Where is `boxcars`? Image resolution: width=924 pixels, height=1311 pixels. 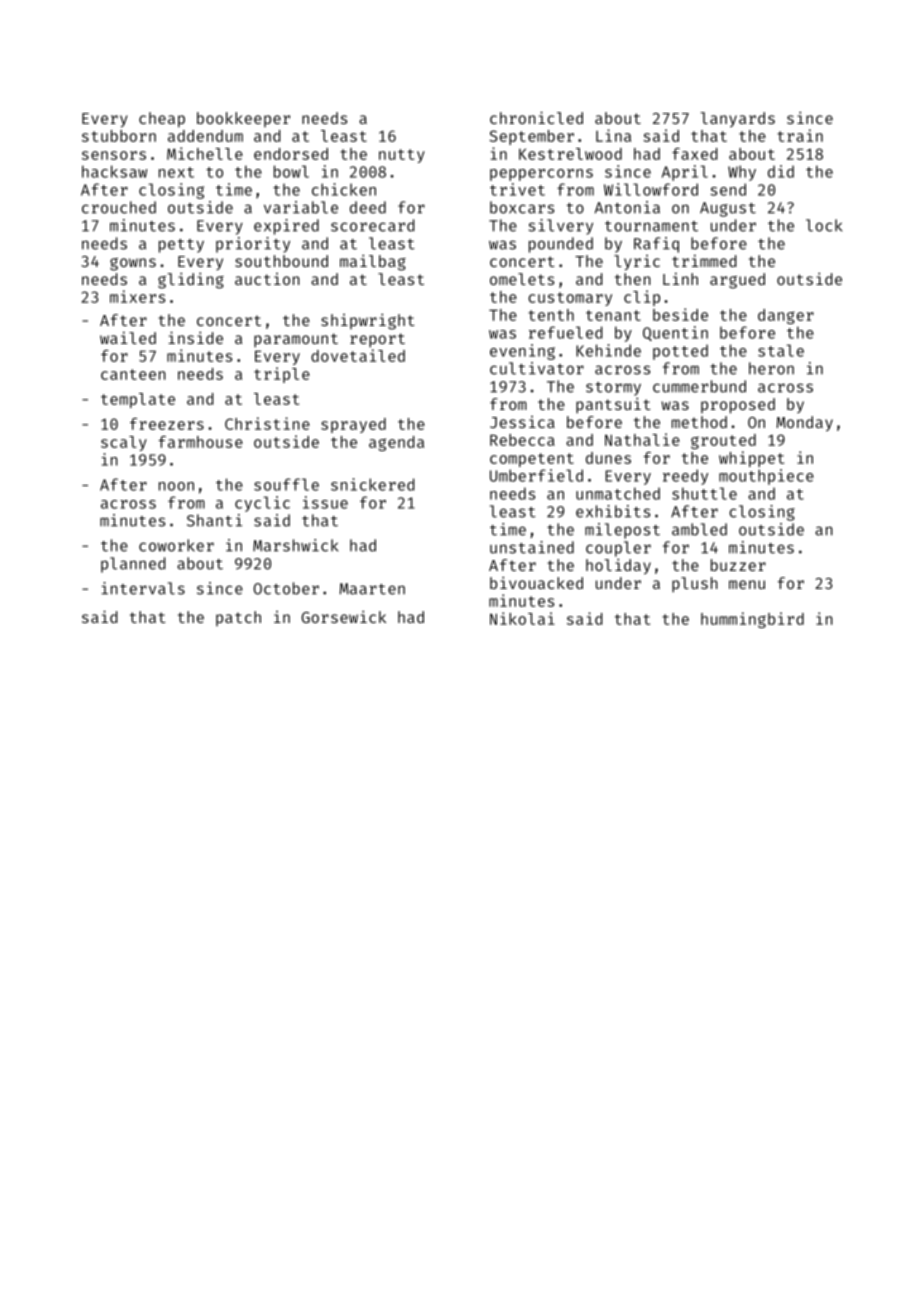 boxcars is located at coordinates (522, 207).
